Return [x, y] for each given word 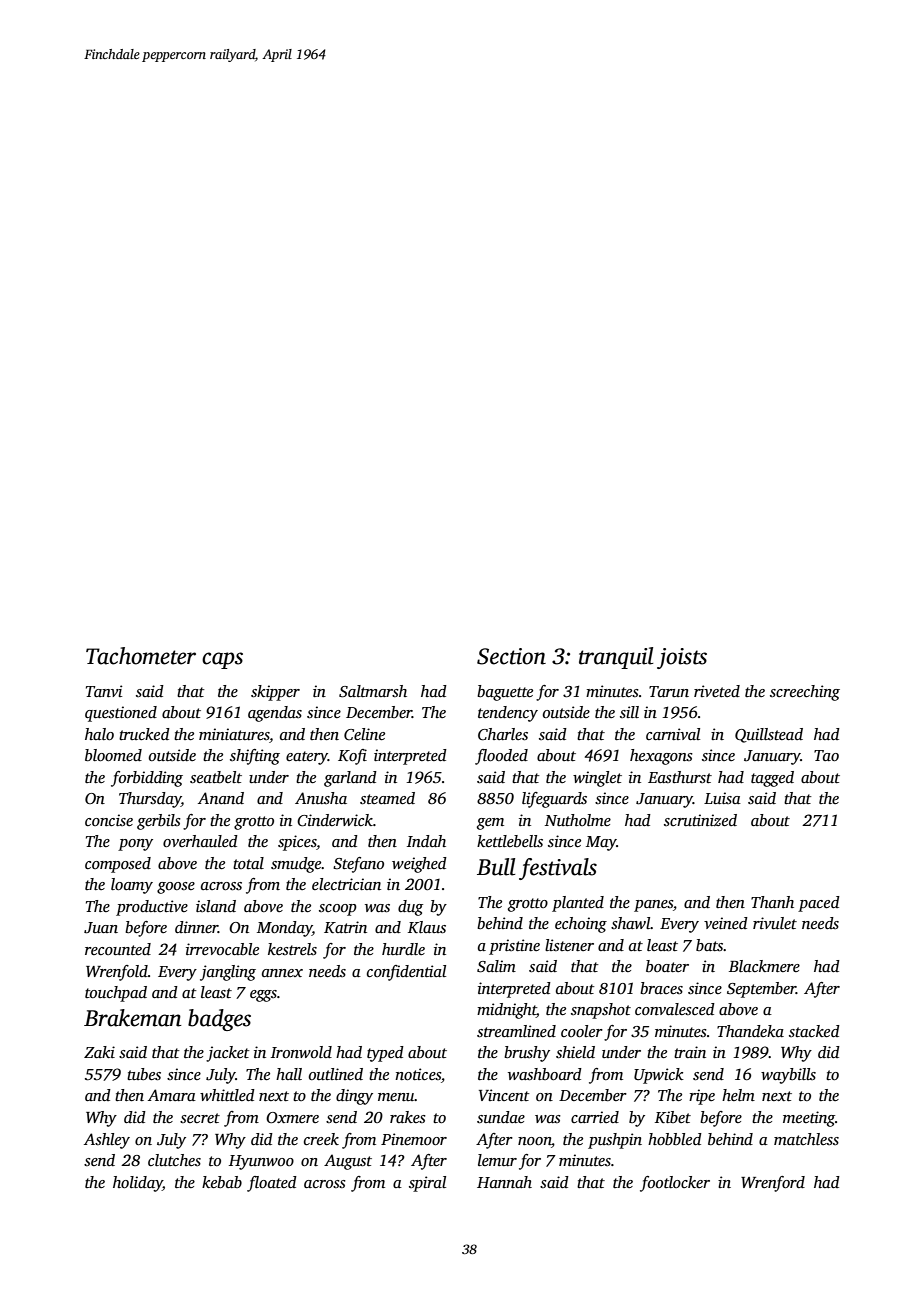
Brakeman [133, 1018]
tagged [772, 779]
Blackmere [764, 966]
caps [222, 660]
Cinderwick [335, 820]
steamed [387, 798]
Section [511, 656]
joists [682, 658]
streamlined [516, 1031]
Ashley [107, 1141]
